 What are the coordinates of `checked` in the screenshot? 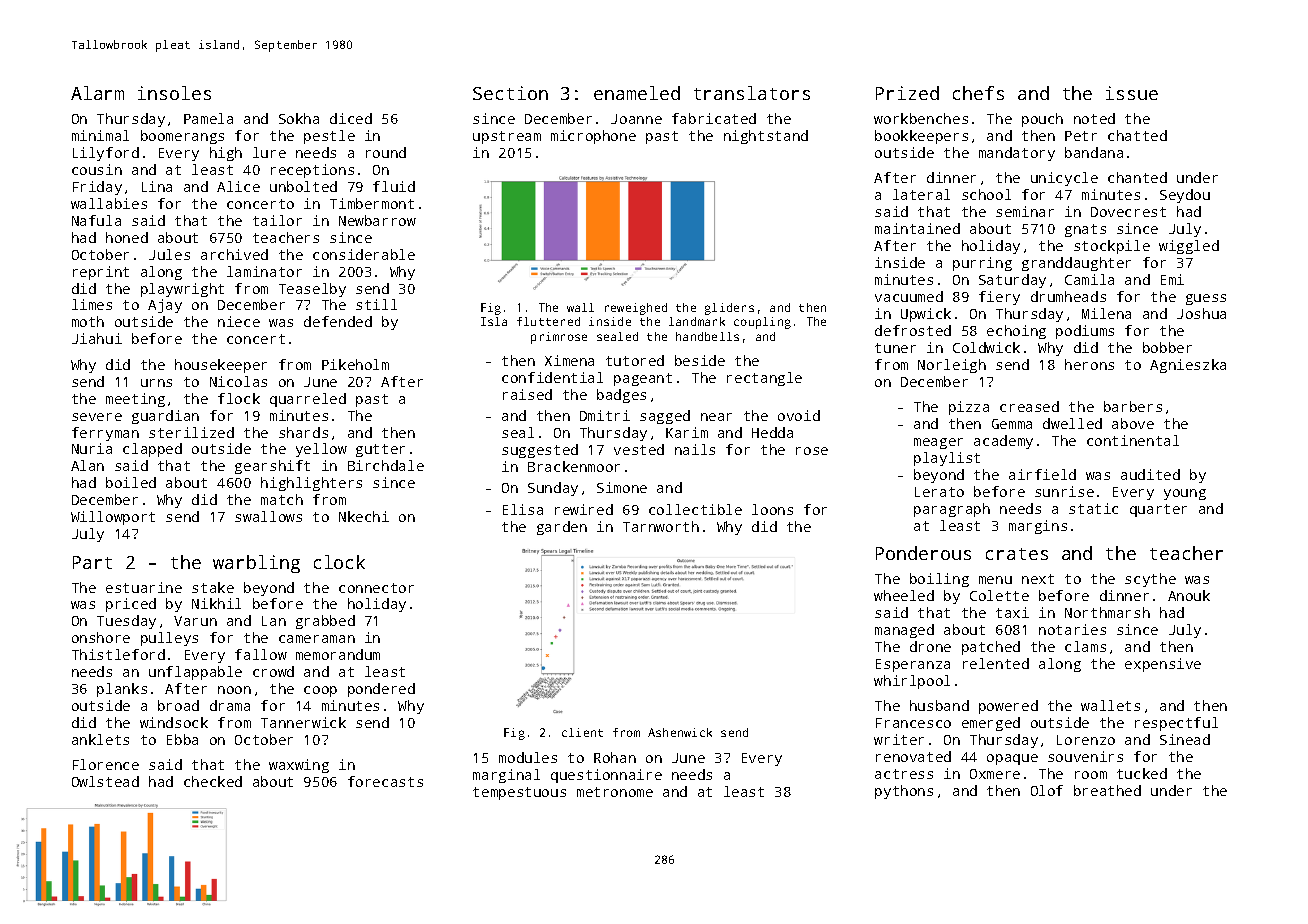 It's located at (213, 781).
